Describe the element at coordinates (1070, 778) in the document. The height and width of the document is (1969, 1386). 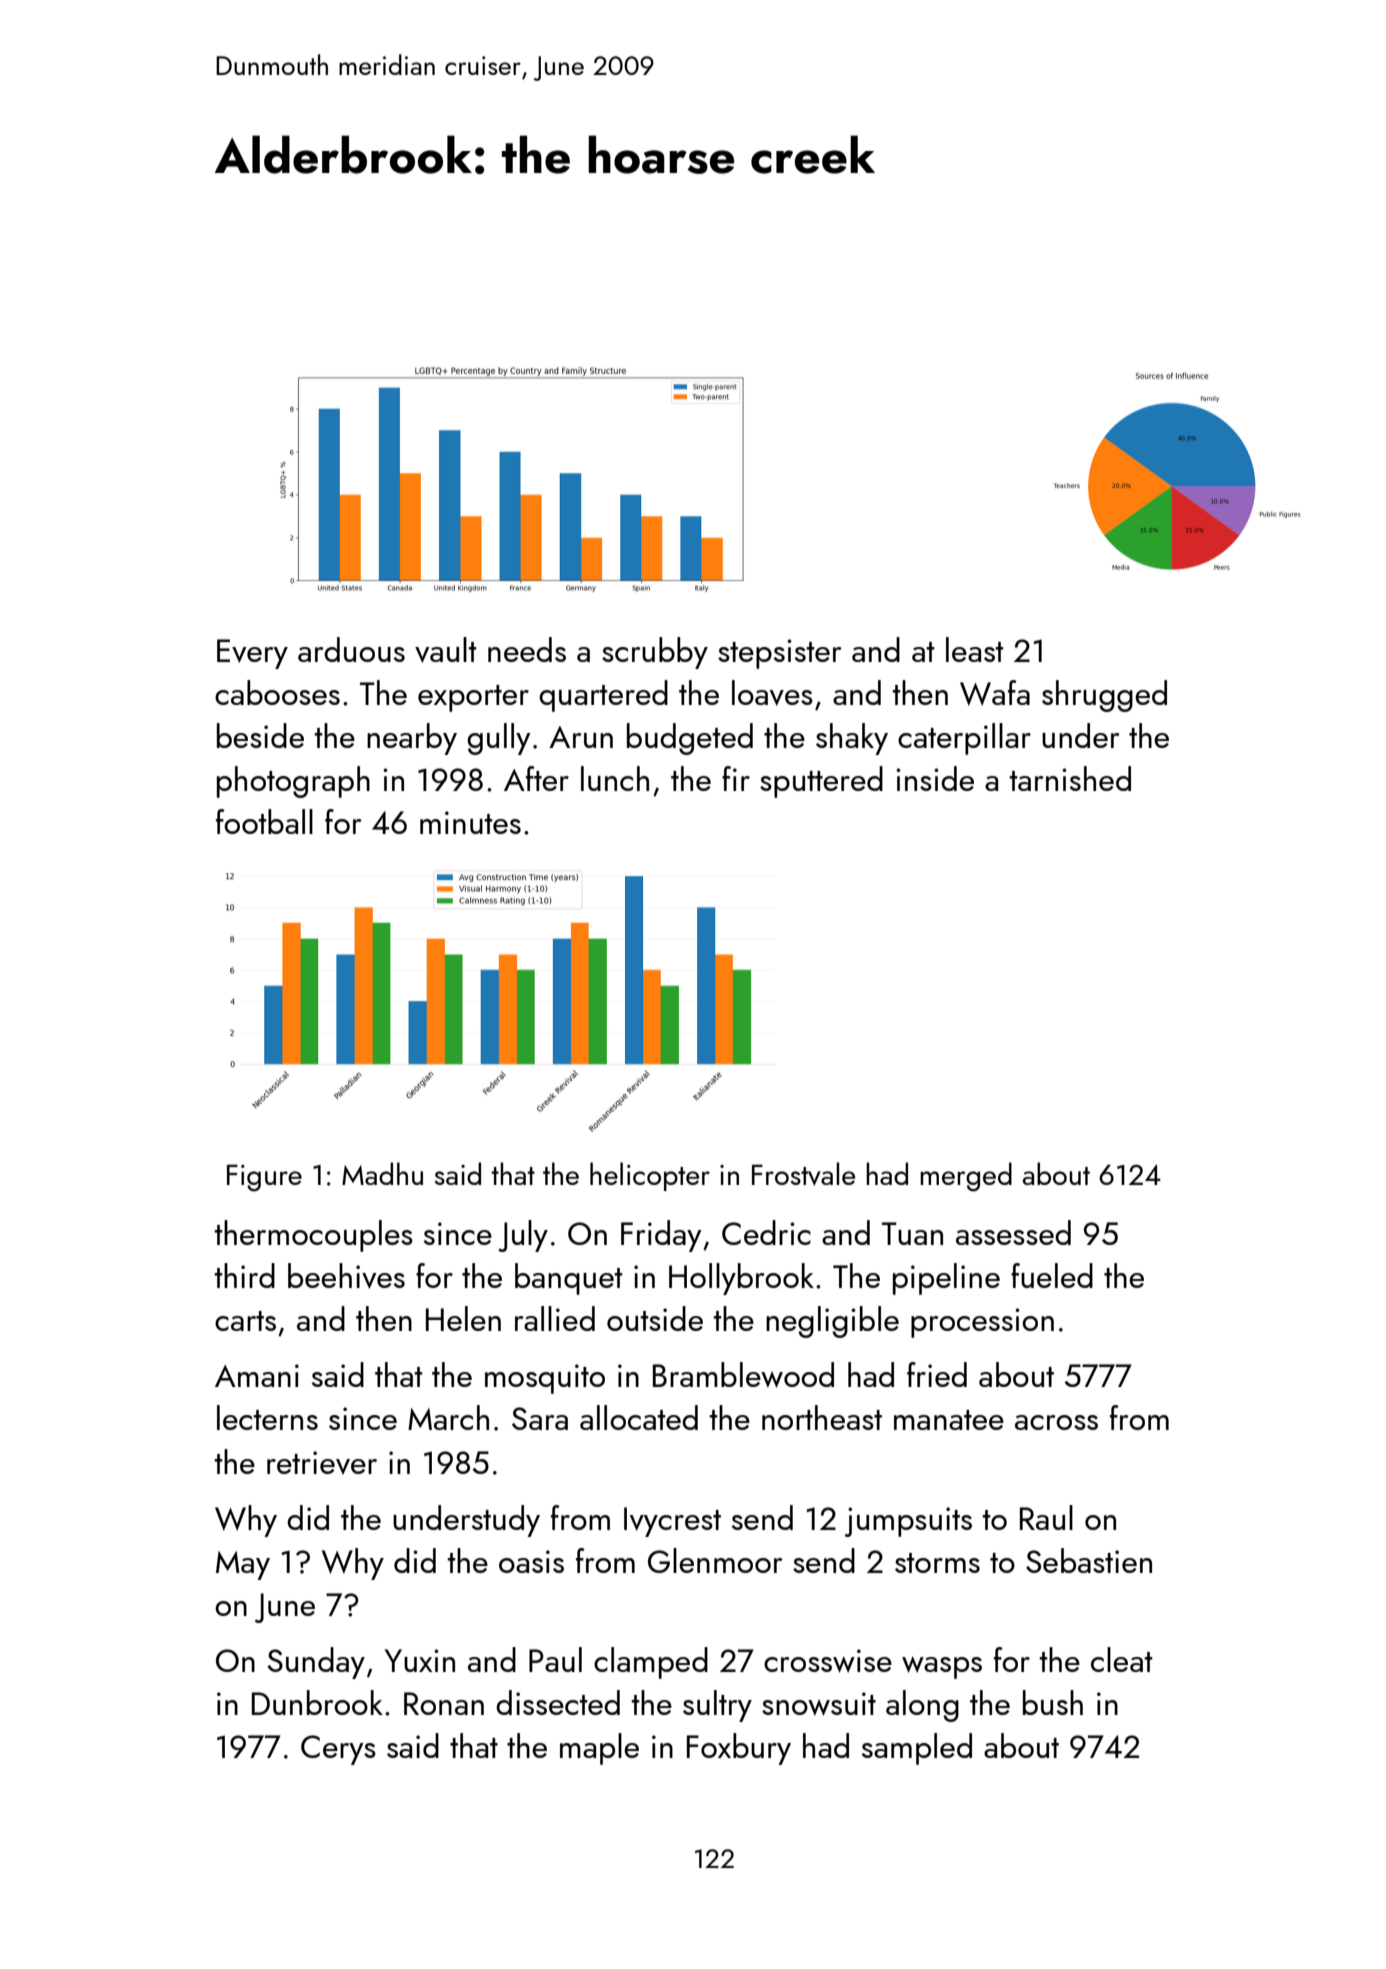
I see `tarnished` at that location.
